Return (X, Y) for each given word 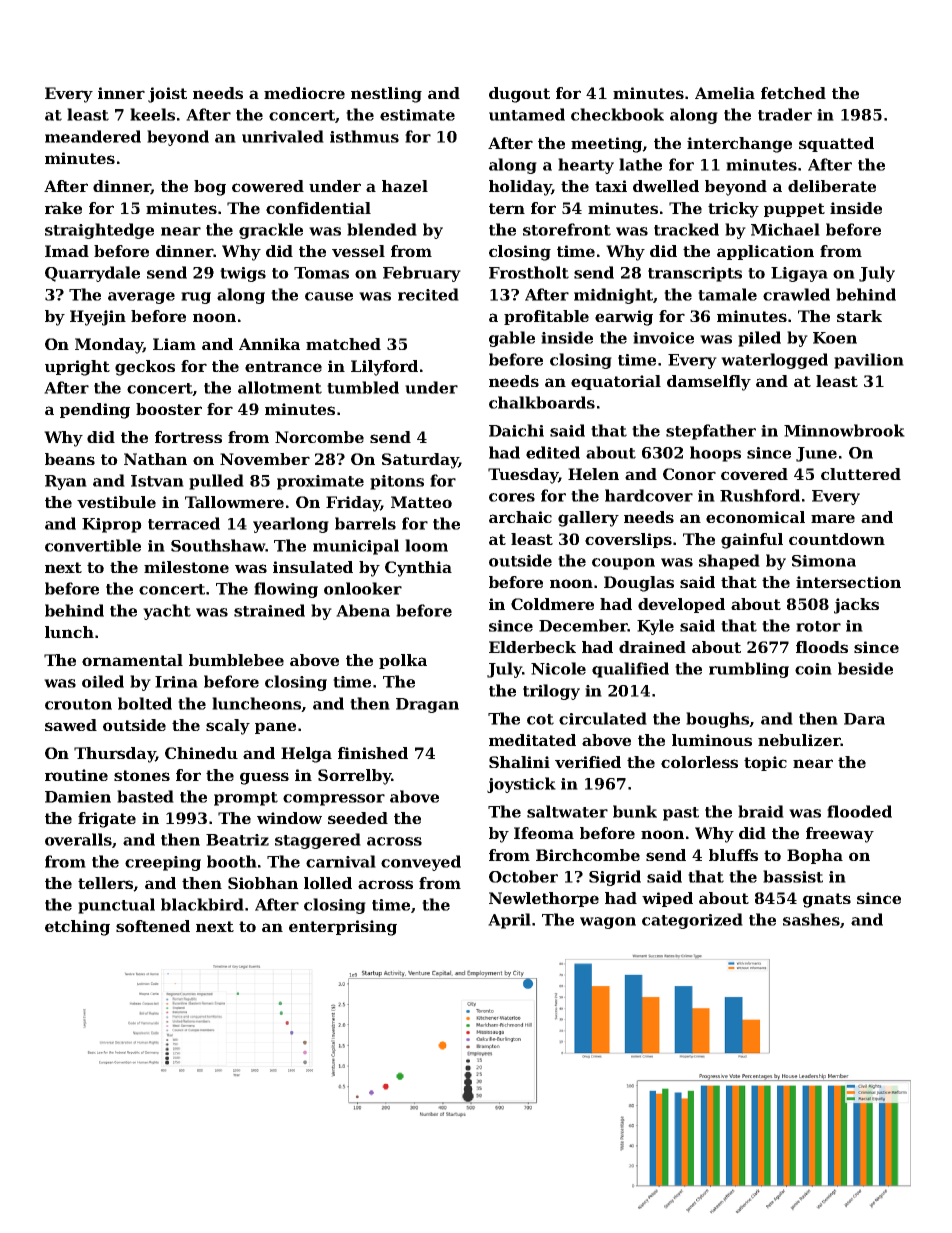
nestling (386, 95)
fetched (793, 93)
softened (153, 926)
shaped (729, 562)
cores (512, 497)
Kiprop (112, 525)
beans (70, 459)
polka (403, 661)
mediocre (304, 93)
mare (833, 518)
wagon (608, 923)
